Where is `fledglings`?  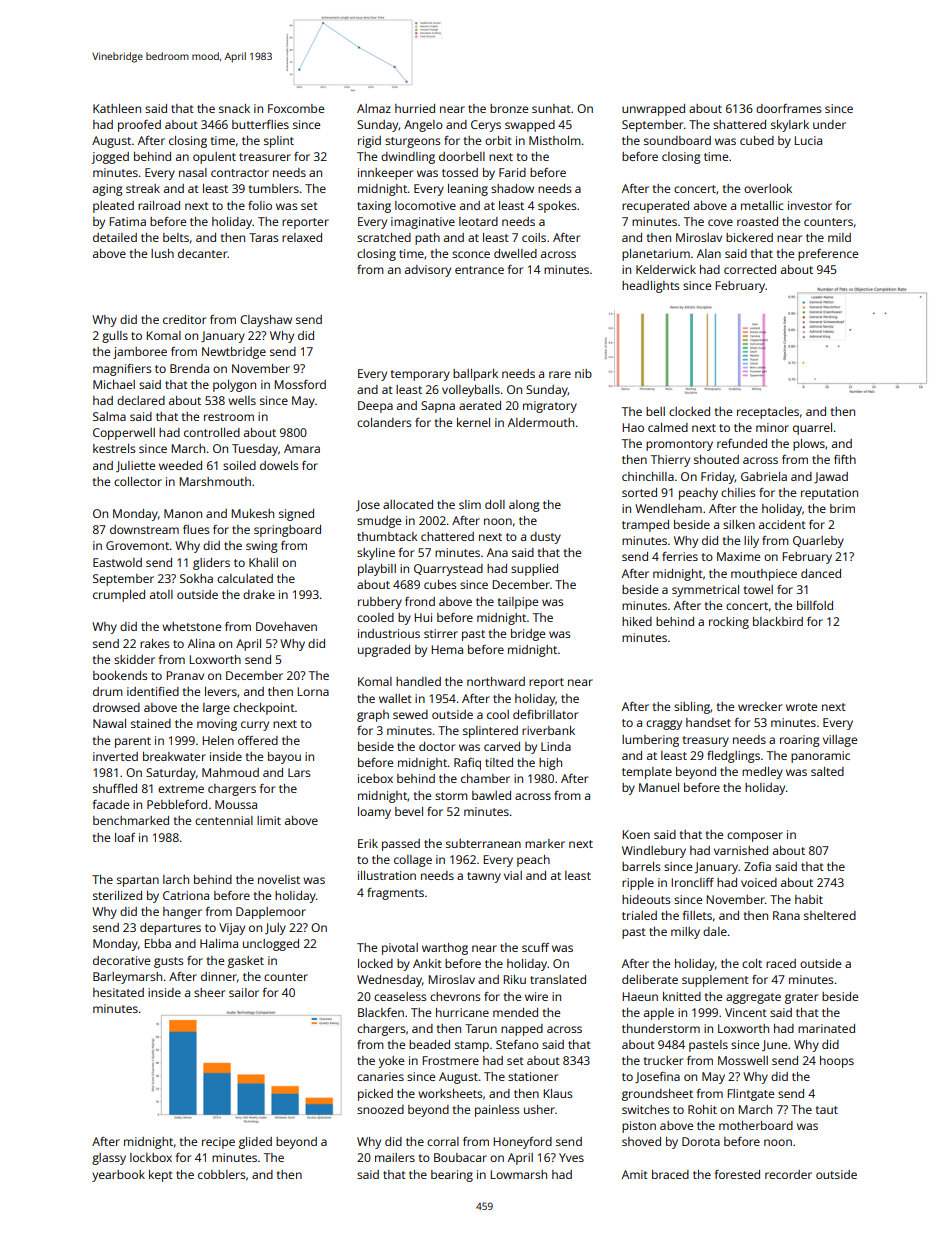
fledglings is located at coordinates (733, 757).
